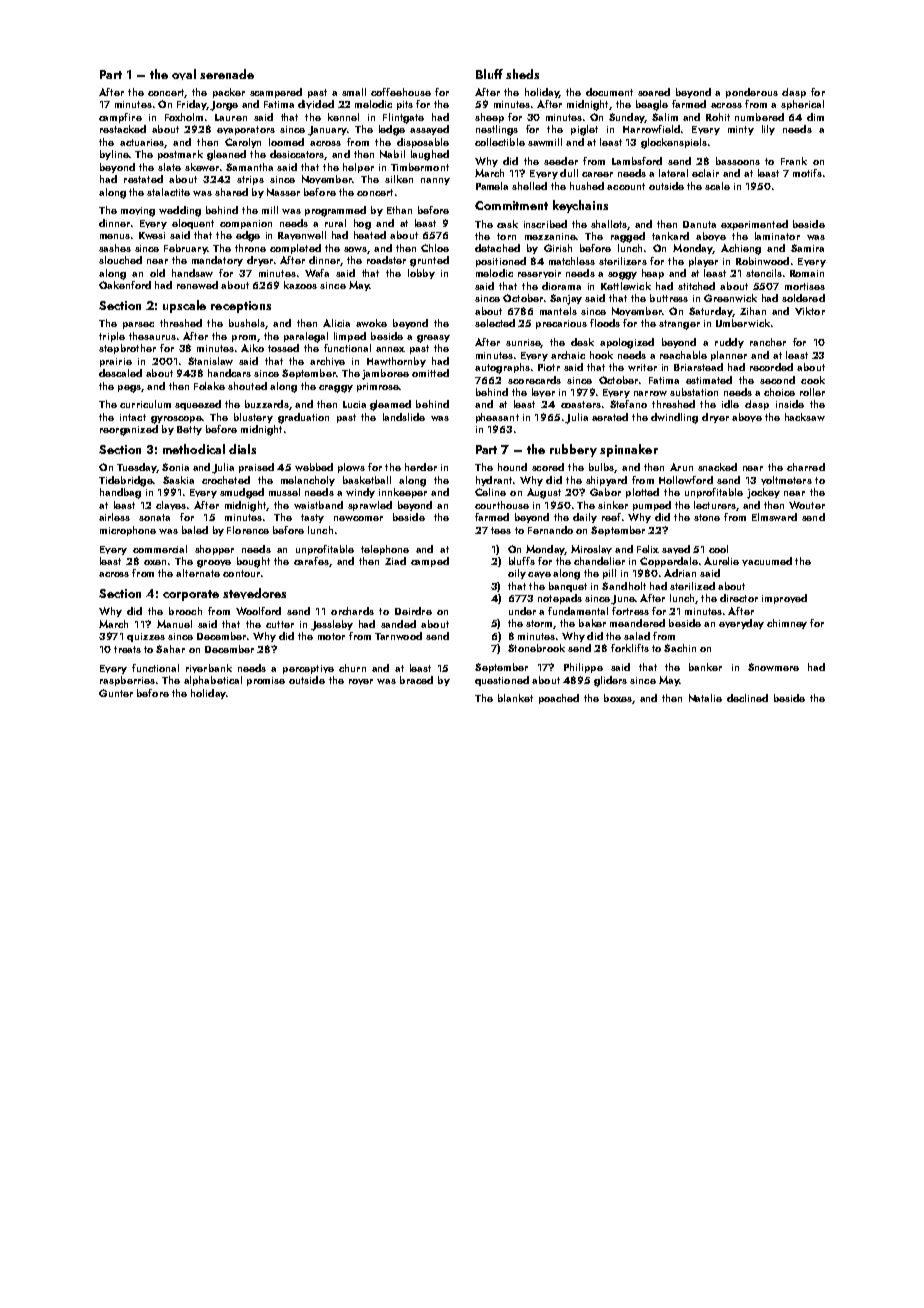 This screenshot has width=924, height=1308. Describe the element at coordinates (227, 74) in the screenshot. I see `serenade` at that location.
